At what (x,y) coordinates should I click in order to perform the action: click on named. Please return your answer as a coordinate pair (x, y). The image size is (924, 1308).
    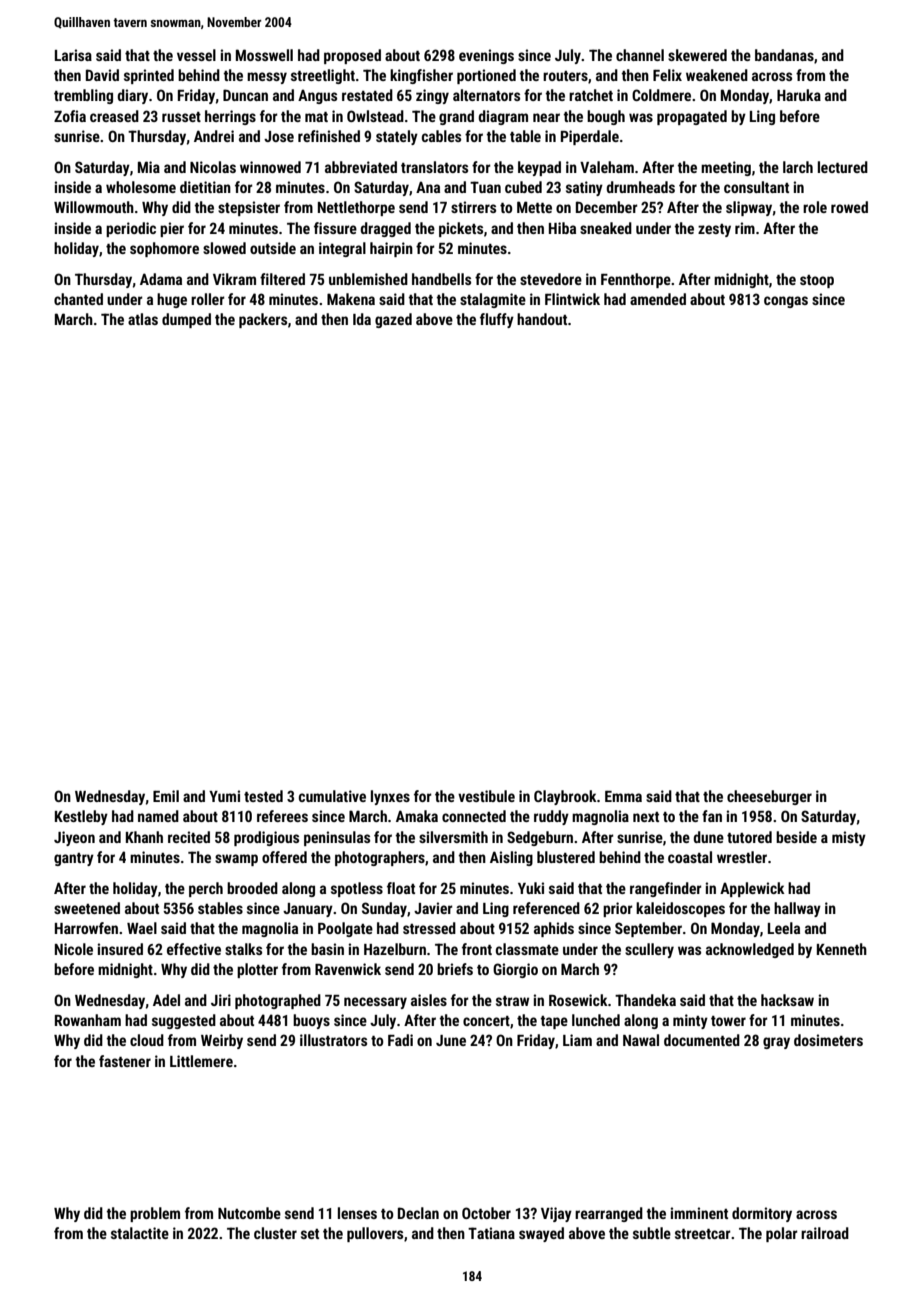
    Looking at the image, I should click on (158, 816).
